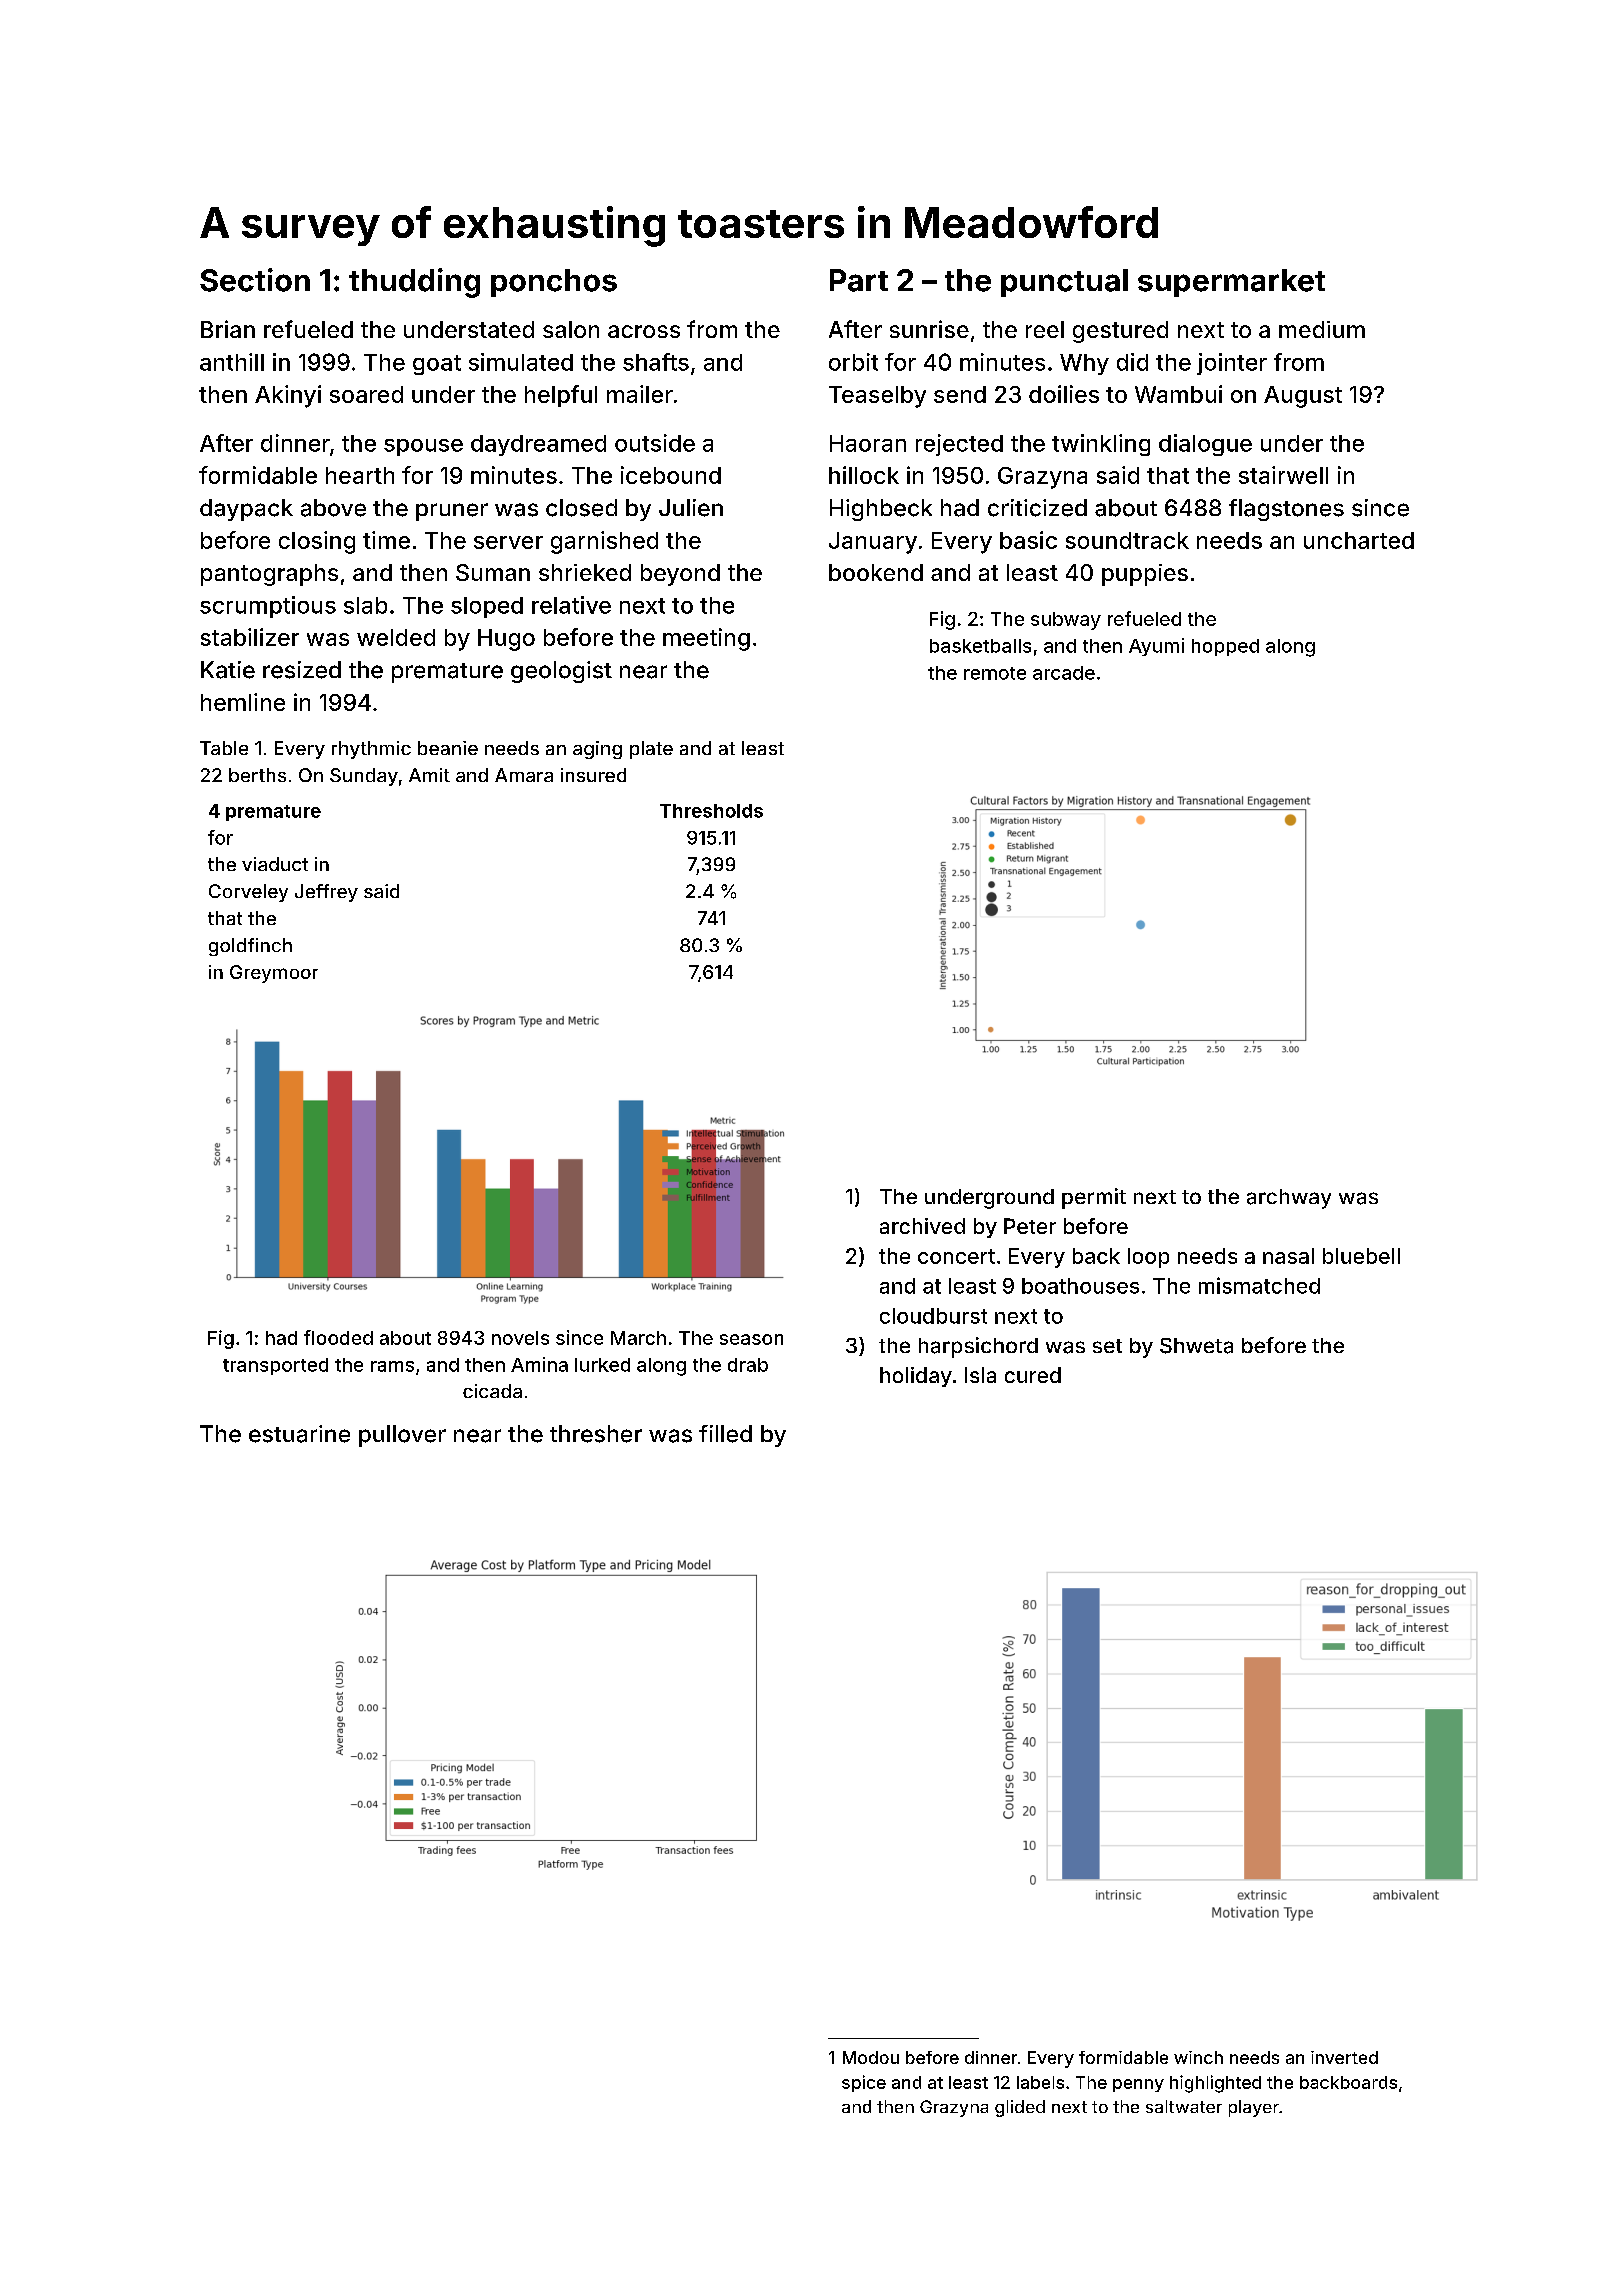 The image size is (1620, 2292). Describe the element at coordinates (1231, 283) in the page. I see `supermarket` at that location.
